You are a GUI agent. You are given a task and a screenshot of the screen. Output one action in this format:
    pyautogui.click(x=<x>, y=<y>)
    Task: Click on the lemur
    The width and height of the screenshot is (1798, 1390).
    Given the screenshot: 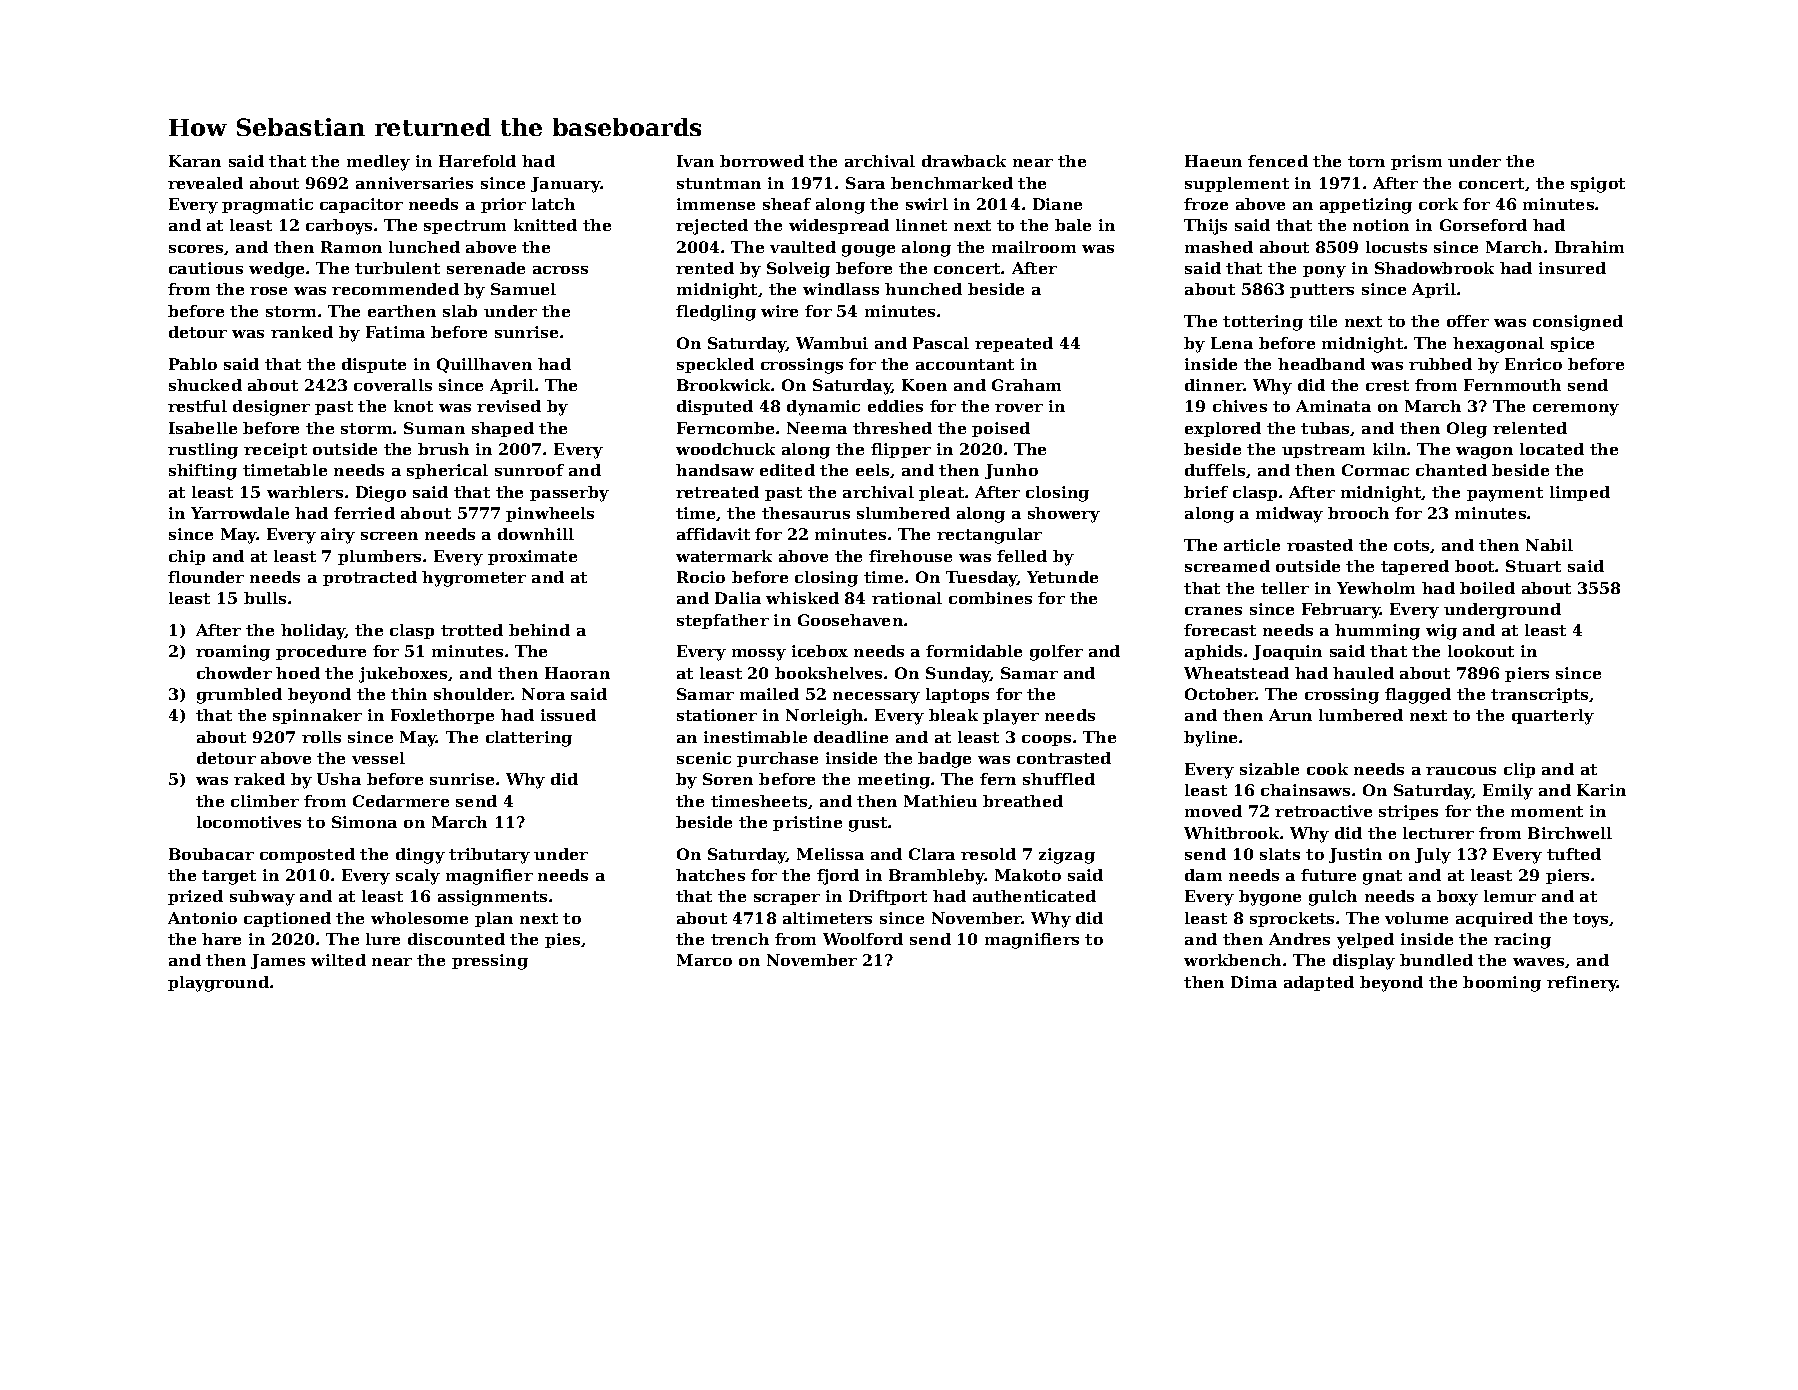 What is the action you would take?
    pyautogui.click(x=1510, y=896)
